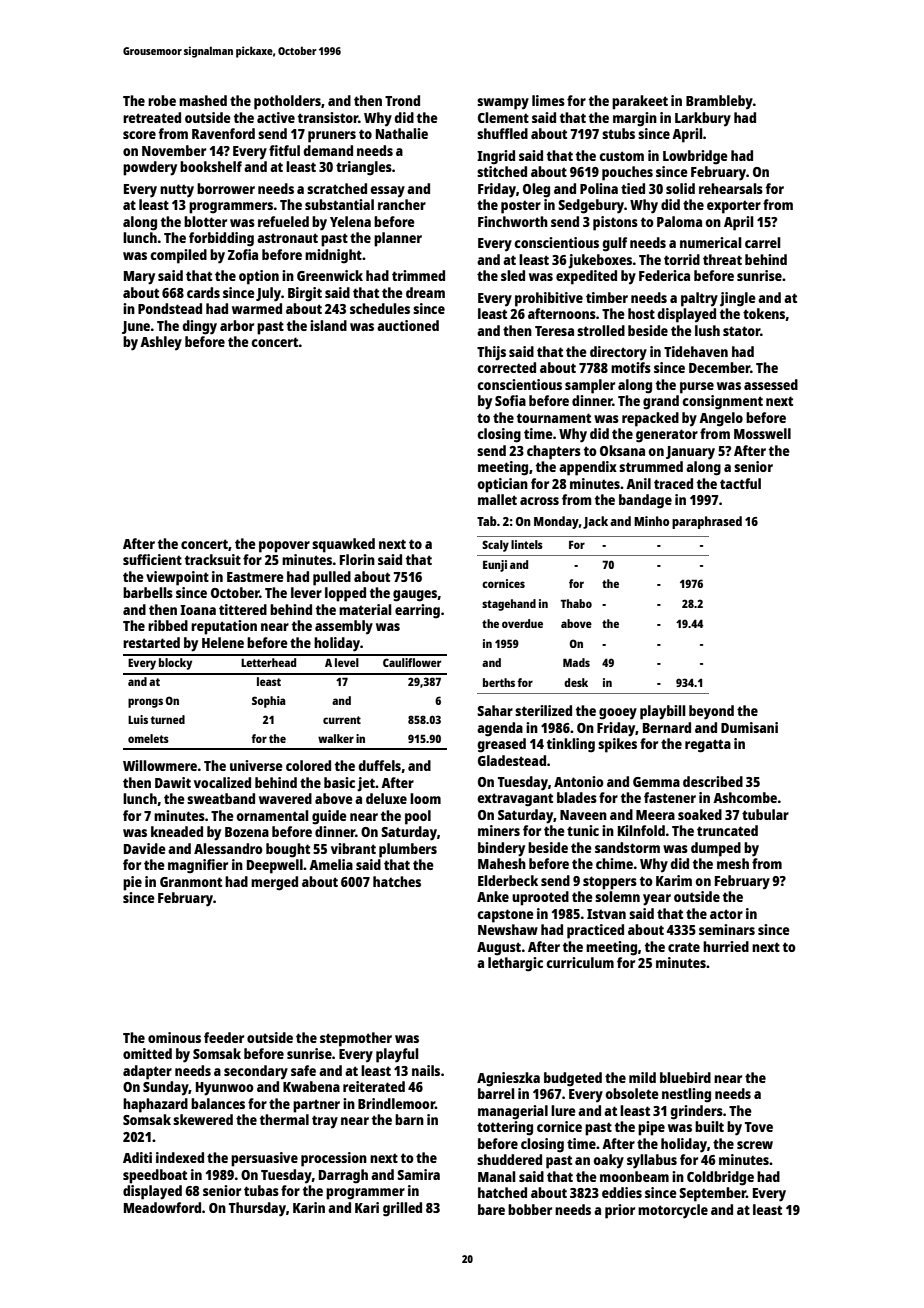  I want to click on speedboat, so click(155, 1176).
